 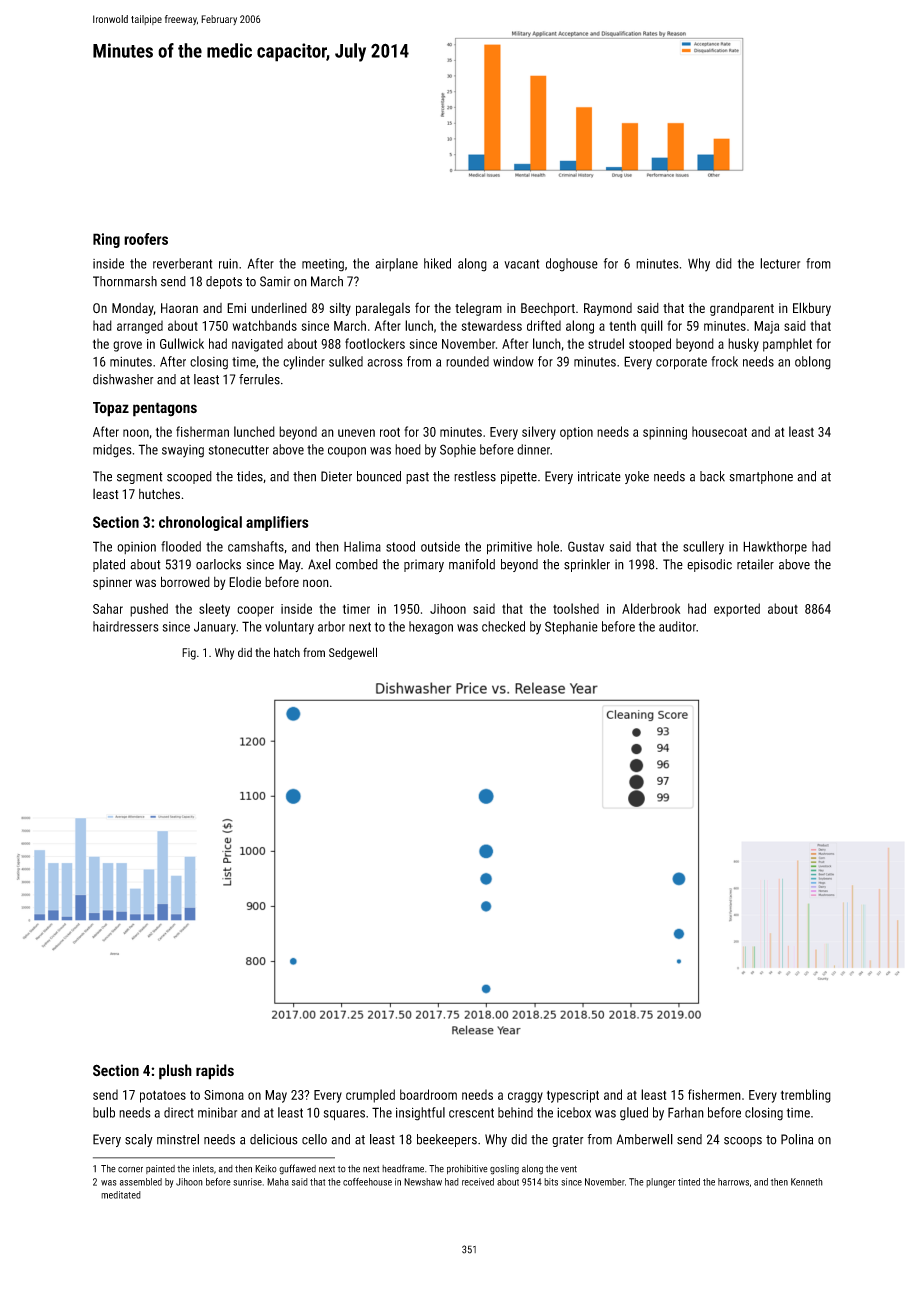 I want to click on doghouse, so click(x=572, y=265).
